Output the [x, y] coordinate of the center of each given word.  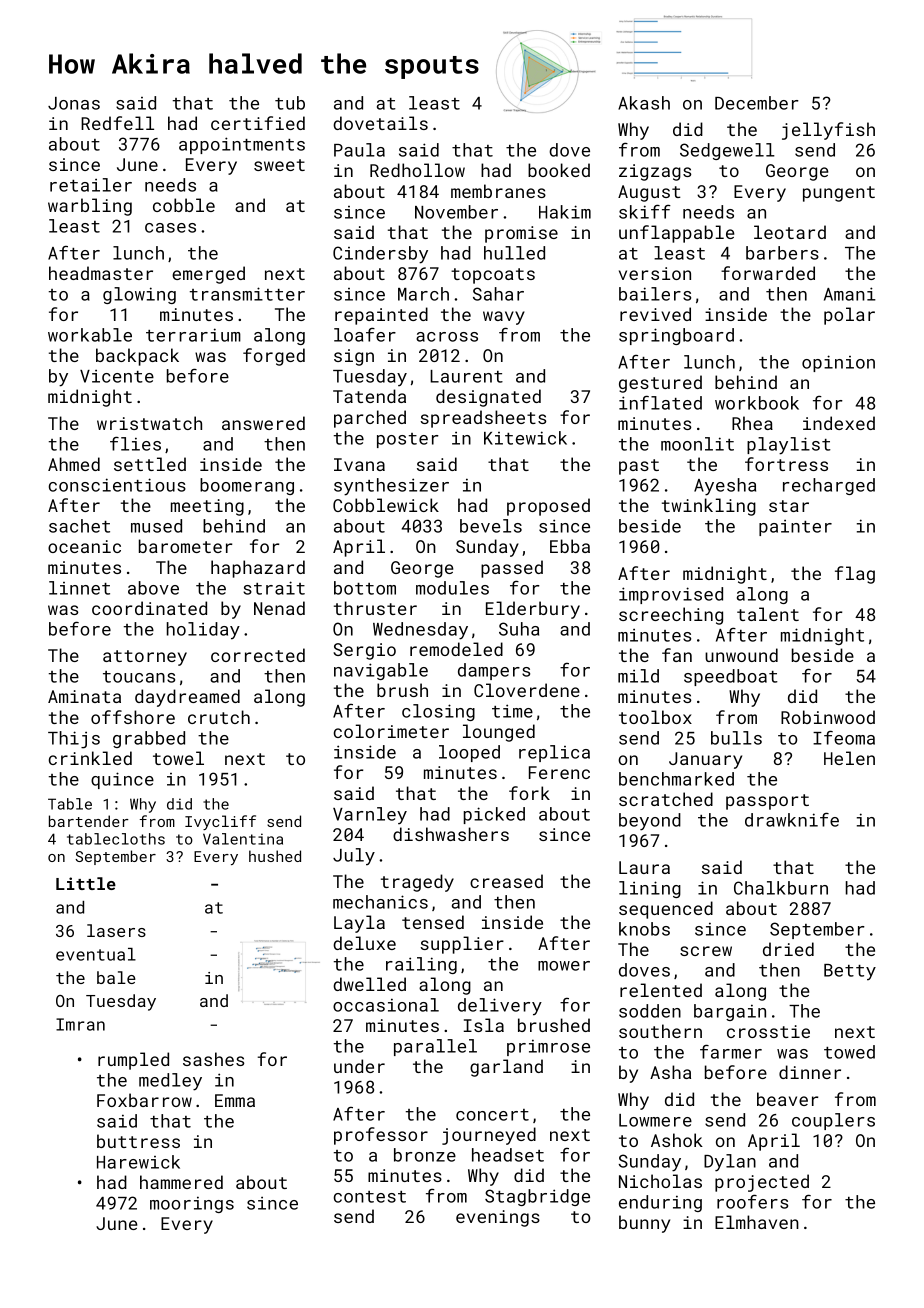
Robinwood [828, 717]
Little [86, 883]
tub [290, 103]
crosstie [768, 1031]
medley [170, 1082]
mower [564, 966]
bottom [365, 588]
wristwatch [149, 423]
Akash [644, 103]
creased [506, 881]
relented [661, 990]
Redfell [117, 123]
